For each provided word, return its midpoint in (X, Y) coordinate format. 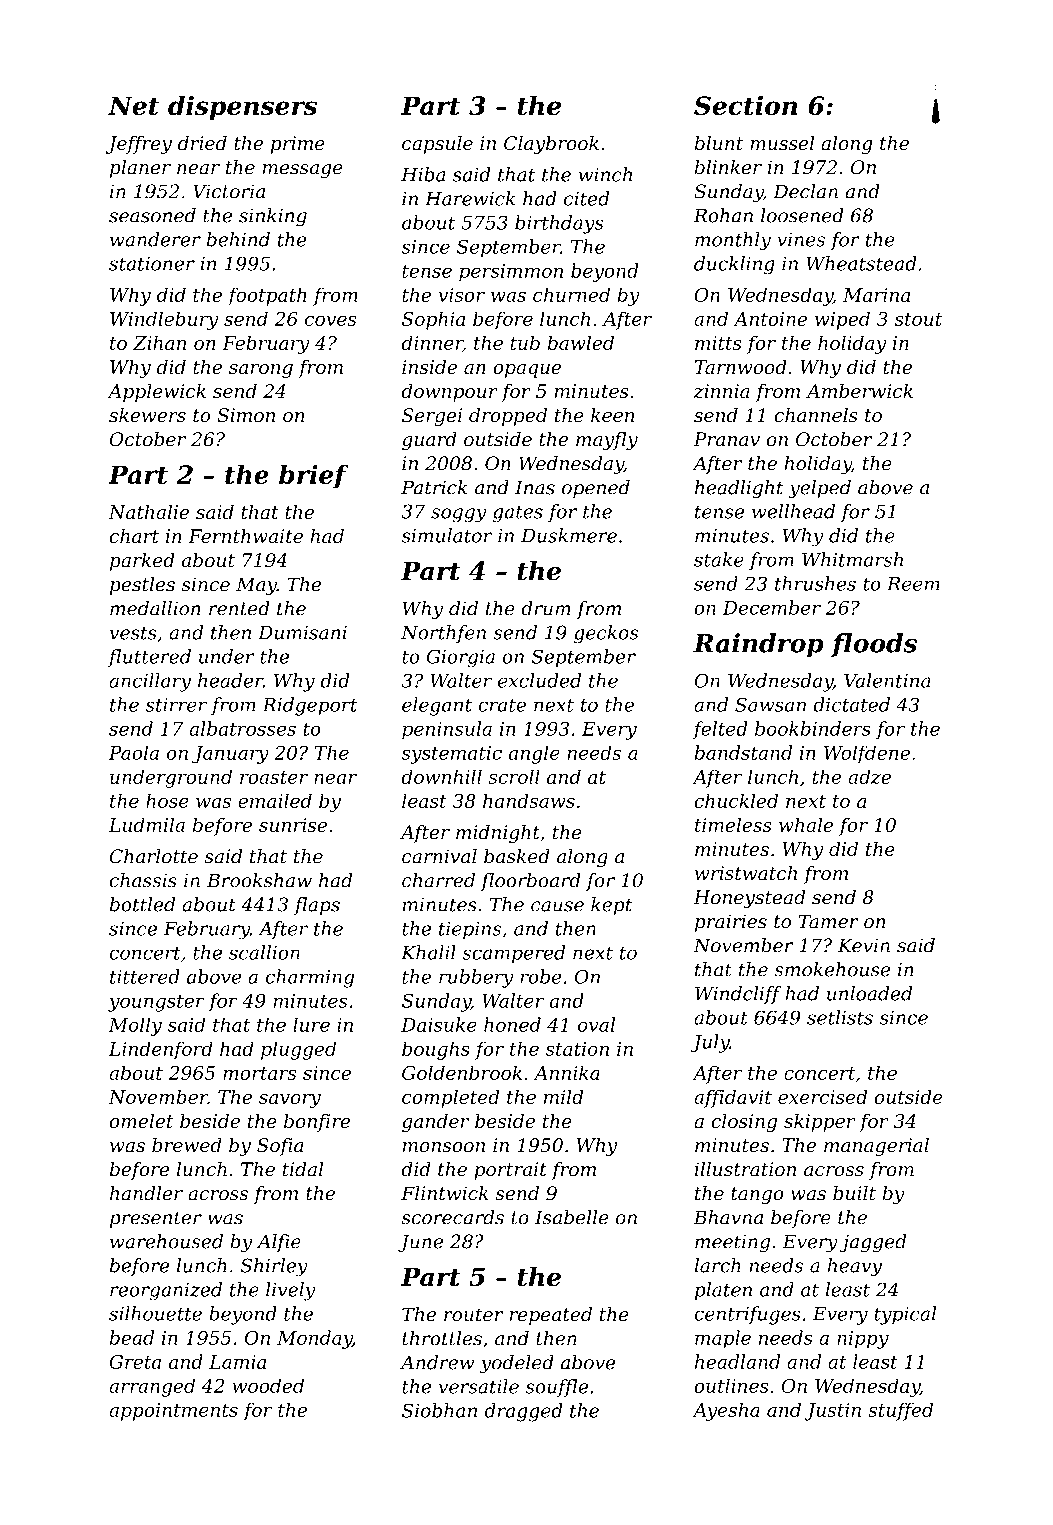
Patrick (434, 487)
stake (719, 559)
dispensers (242, 108)
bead (132, 1337)
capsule (437, 145)
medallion (155, 608)
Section (745, 105)
